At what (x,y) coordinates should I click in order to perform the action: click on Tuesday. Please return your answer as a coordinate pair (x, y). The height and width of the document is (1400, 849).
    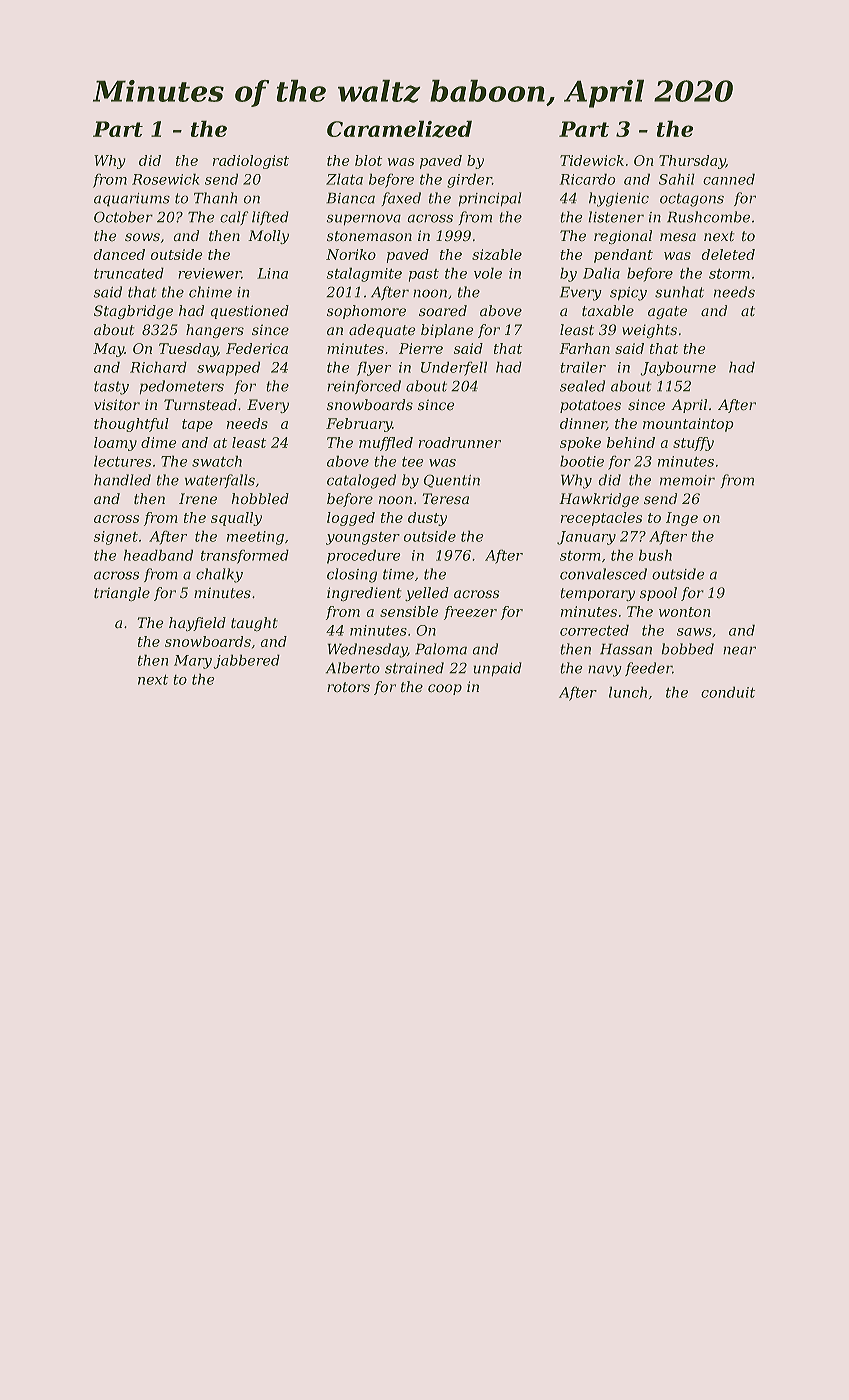
    Looking at the image, I should click on (188, 350).
